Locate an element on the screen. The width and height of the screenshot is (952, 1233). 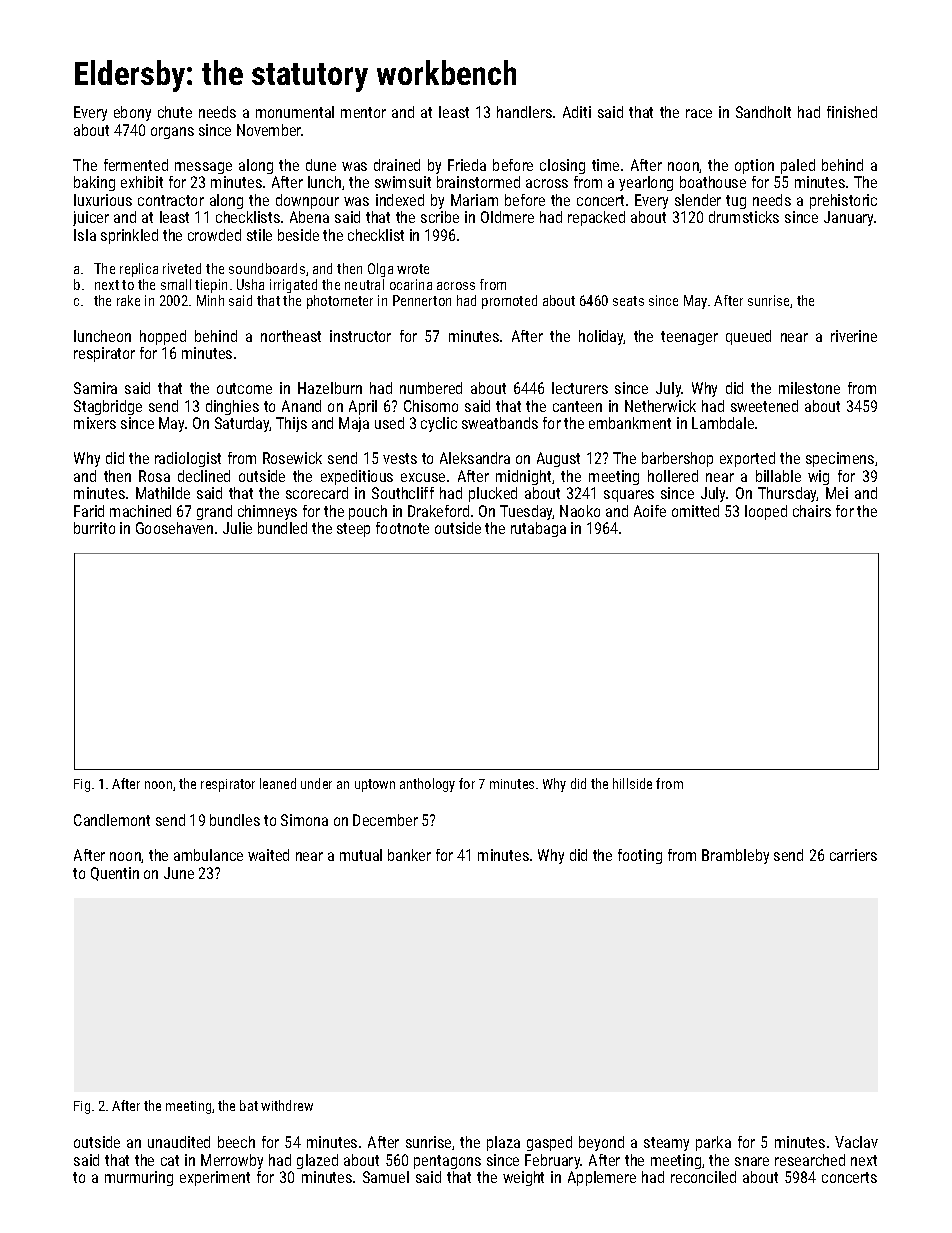
reconciled is located at coordinates (703, 1177).
